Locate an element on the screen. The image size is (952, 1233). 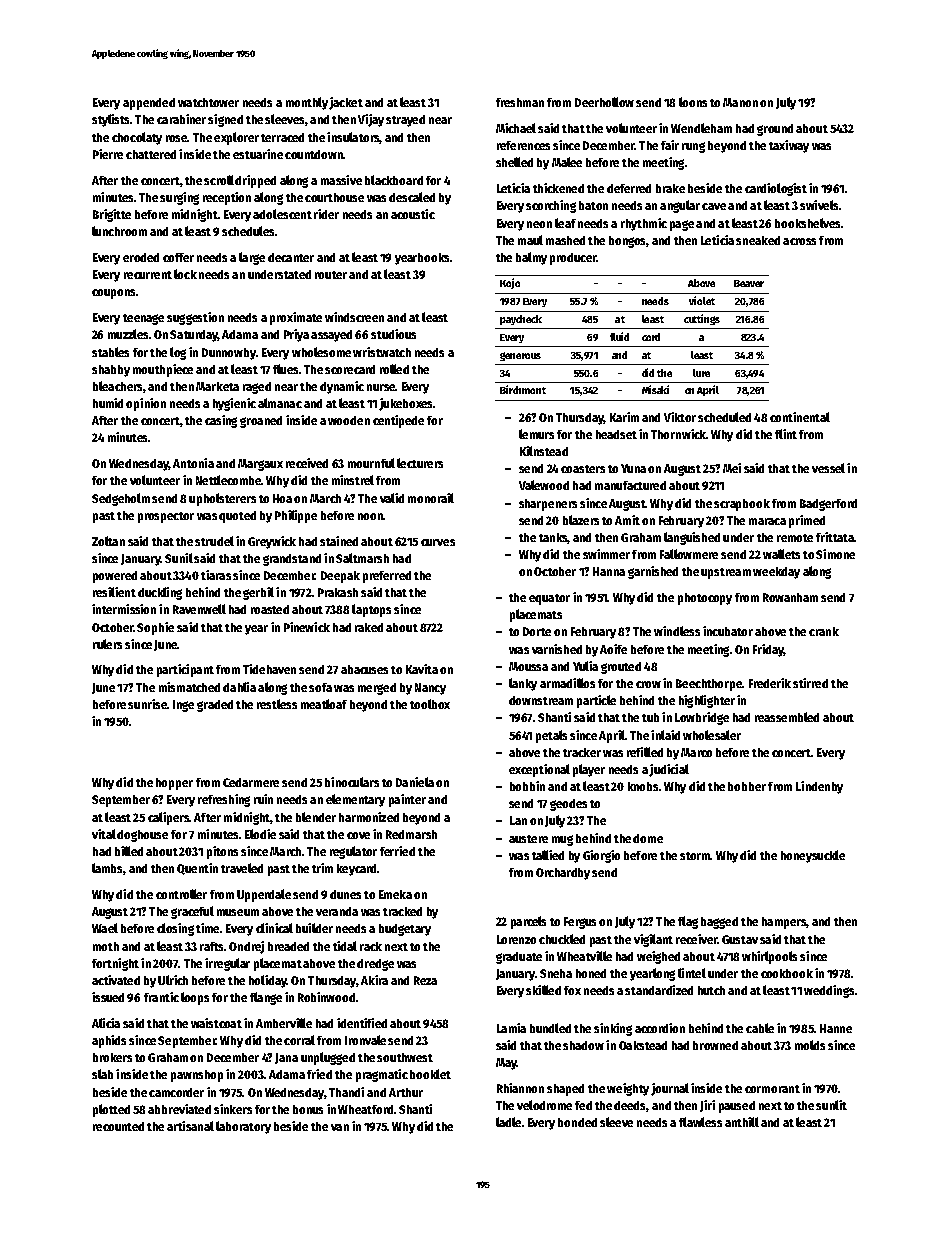
rolled is located at coordinates (394, 369).
